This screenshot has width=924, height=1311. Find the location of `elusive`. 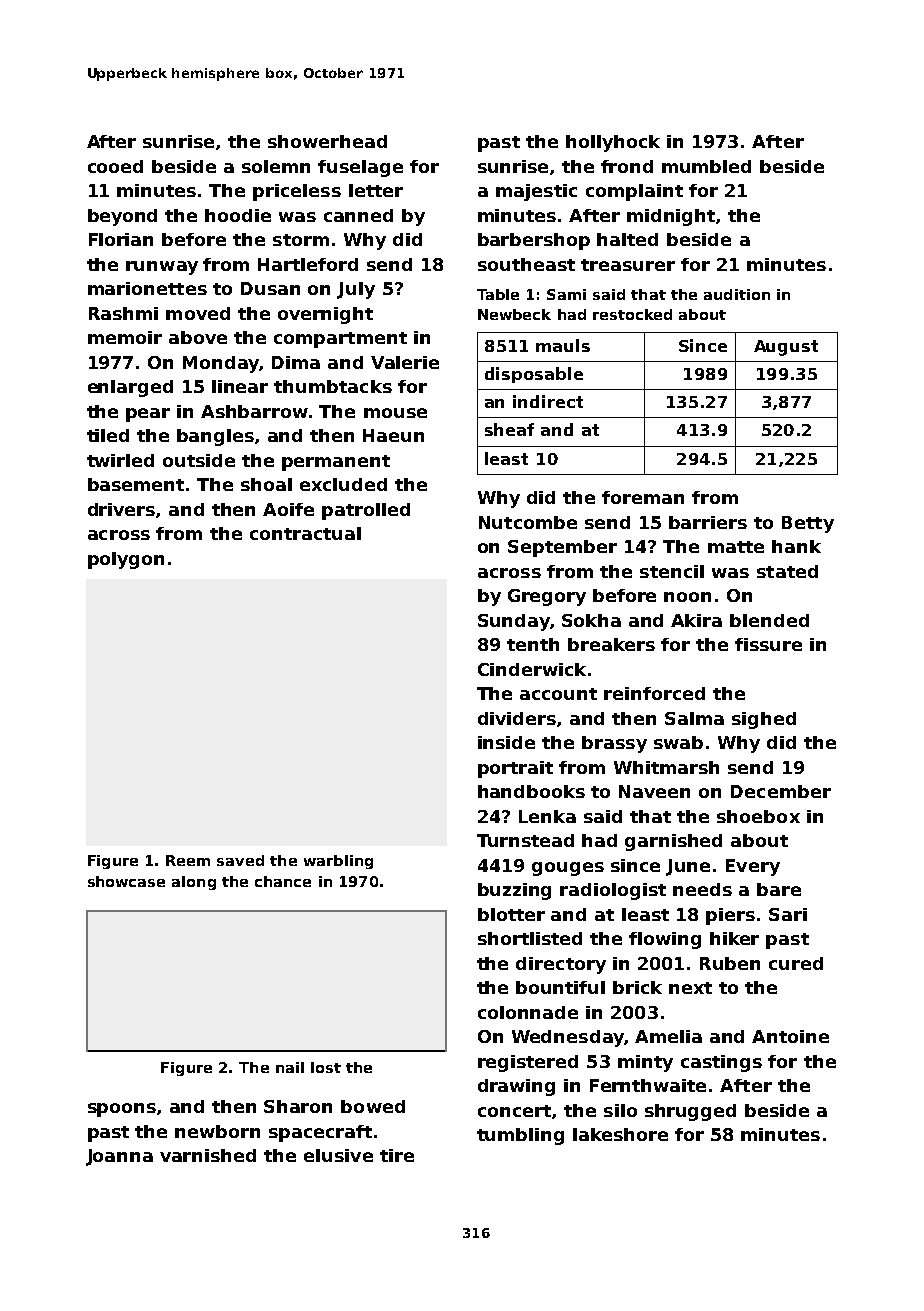

elusive is located at coordinates (338, 1155).
